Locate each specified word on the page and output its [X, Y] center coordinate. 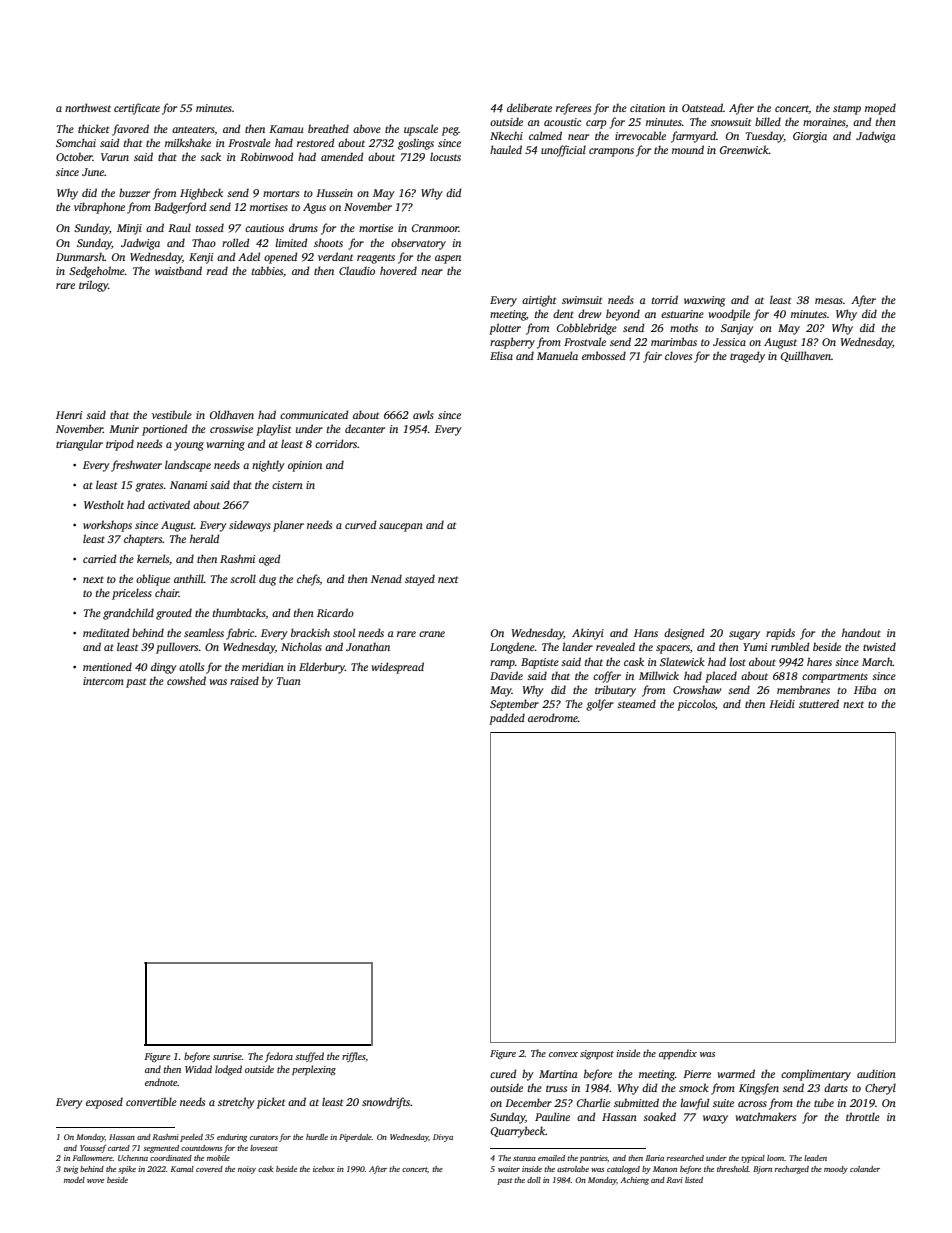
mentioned [107, 666]
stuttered [819, 703]
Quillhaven [806, 356]
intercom [103, 681]
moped [880, 109]
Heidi [782, 703]
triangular [79, 445]
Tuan [289, 681]
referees [573, 109]
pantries [594, 1159]
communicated [314, 414]
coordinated [171, 1158]
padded [507, 719]
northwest [88, 107]
